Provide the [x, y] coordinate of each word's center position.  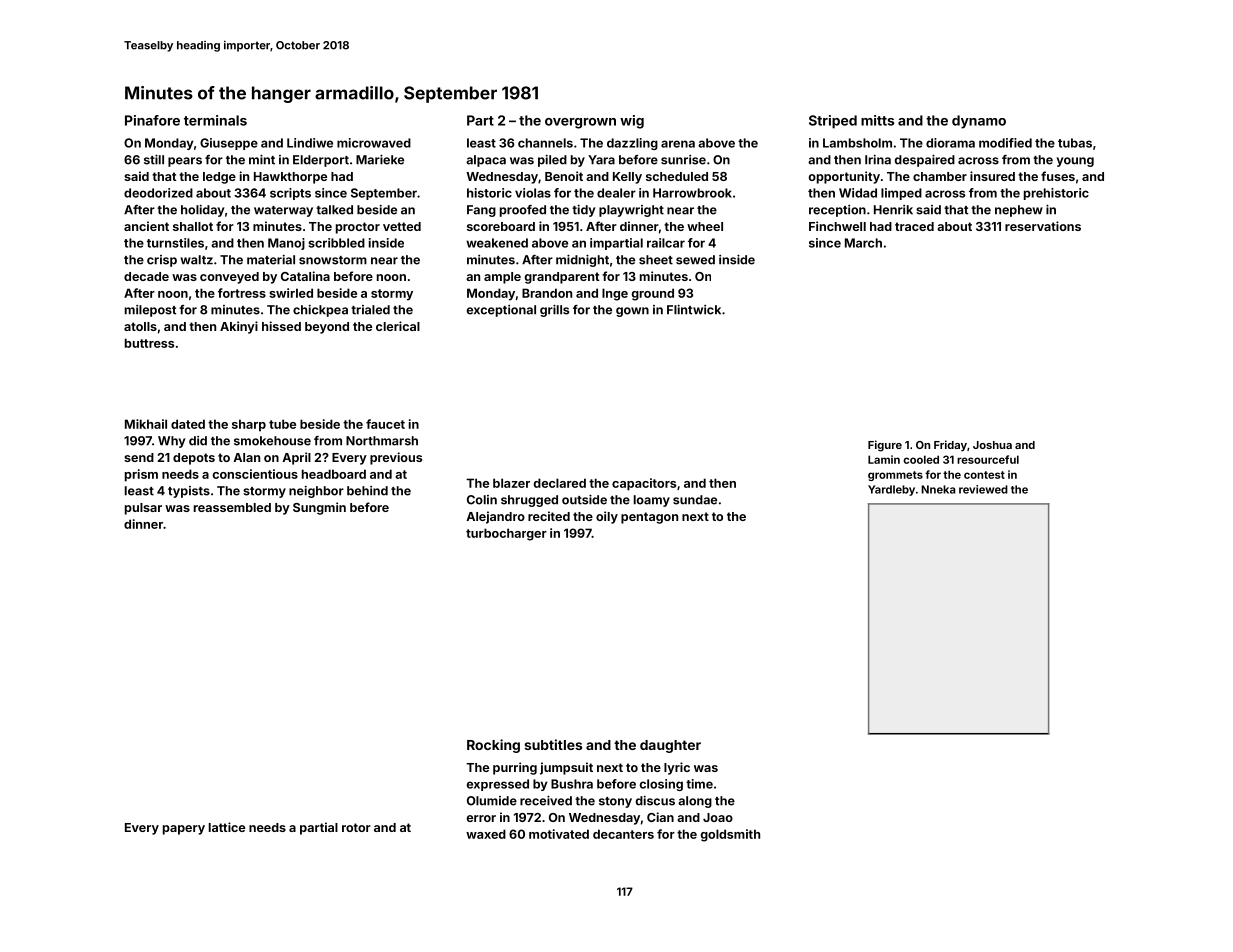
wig [632, 122]
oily [607, 517]
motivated [559, 834]
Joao [718, 817]
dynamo [979, 122]
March [863, 243]
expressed [498, 785]
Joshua [992, 445]
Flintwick [694, 310]
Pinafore [152, 120]
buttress [149, 343]
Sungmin [319, 508]
